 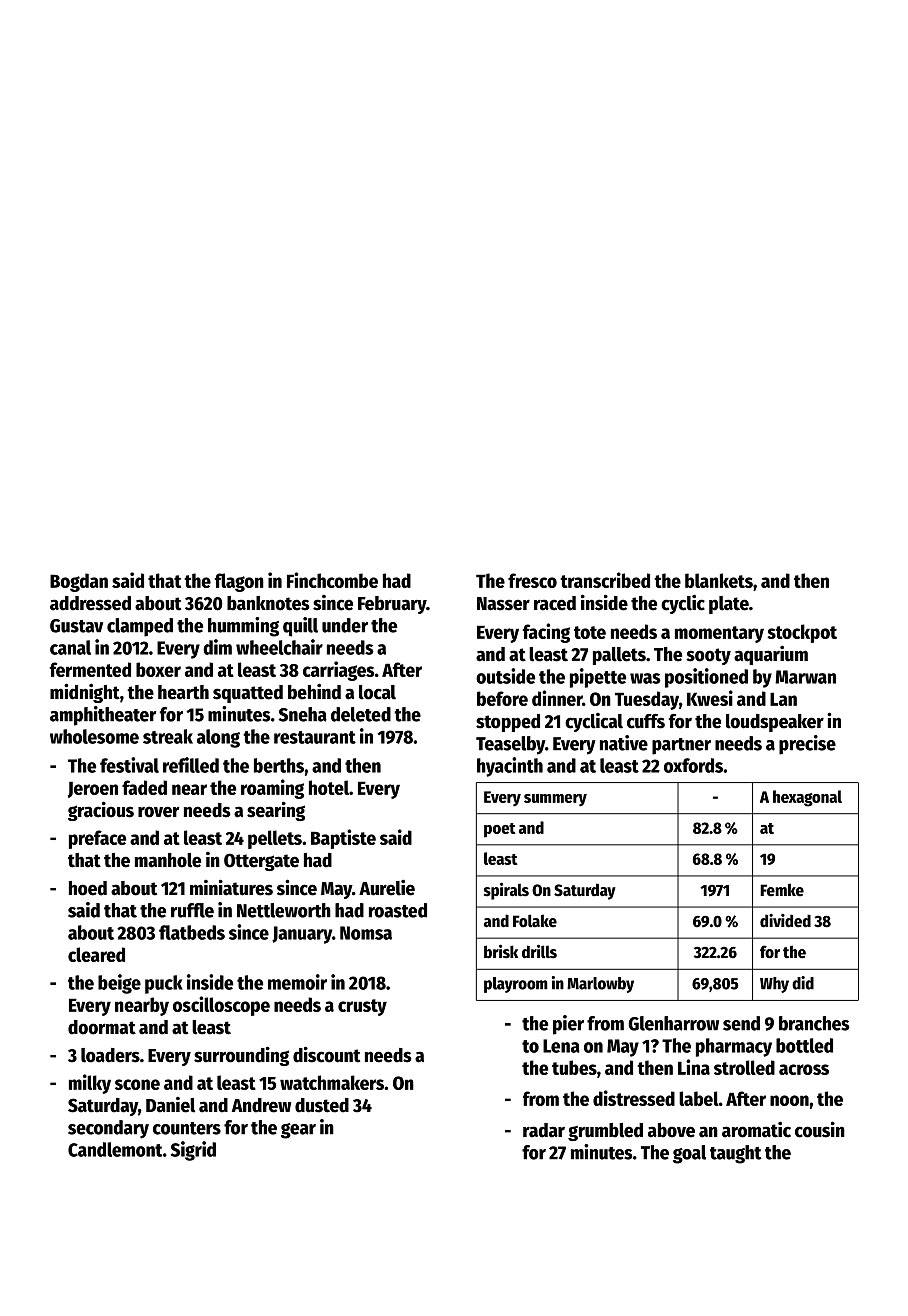 What do you see at coordinates (231, 887) in the screenshot?
I see `miniatures` at bounding box center [231, 887].
